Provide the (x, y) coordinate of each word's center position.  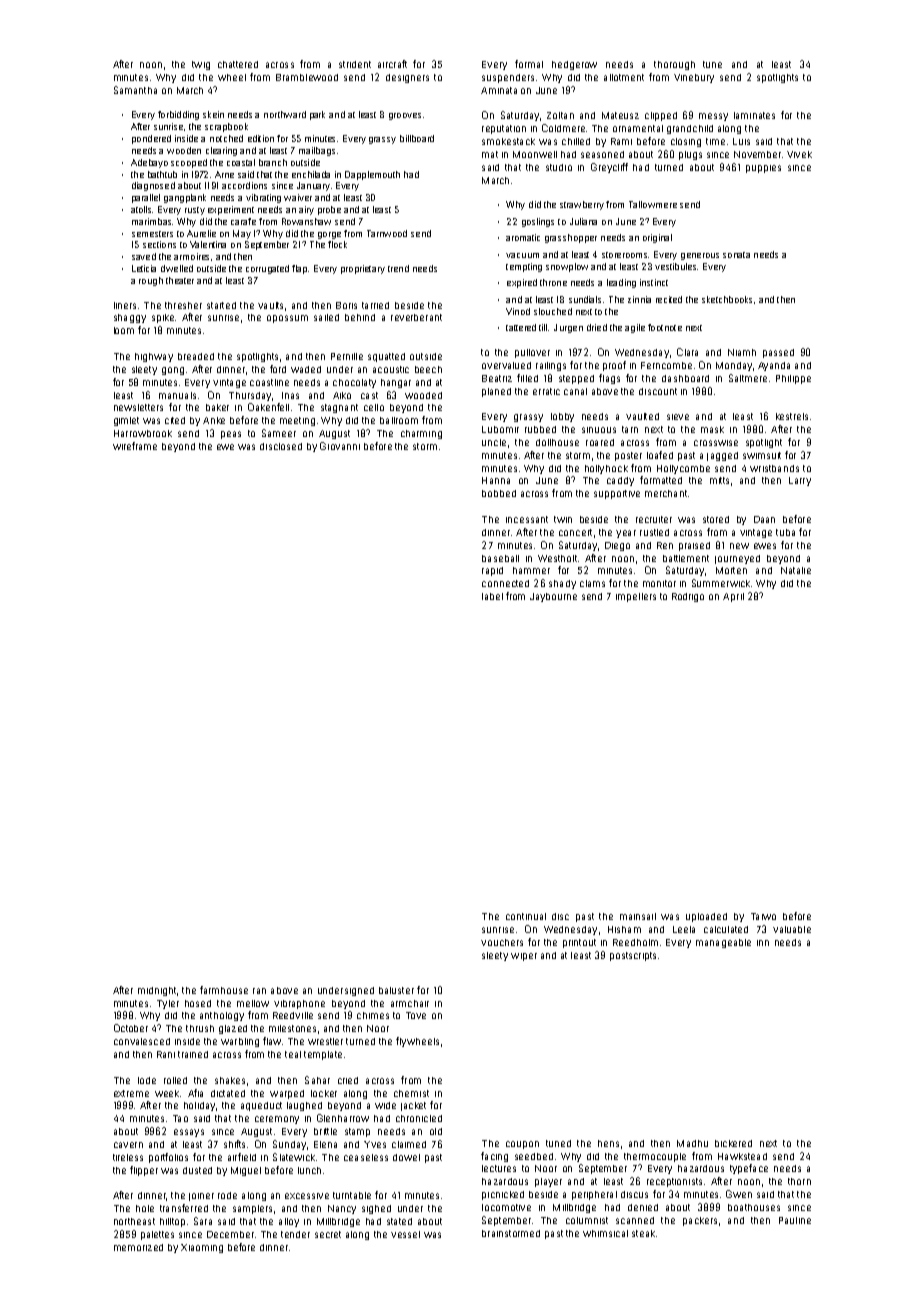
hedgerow (574, 65)
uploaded (706, 917)
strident (355, 64)
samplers (252, 1209)
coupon (522, 1145)
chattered (238, 64)
